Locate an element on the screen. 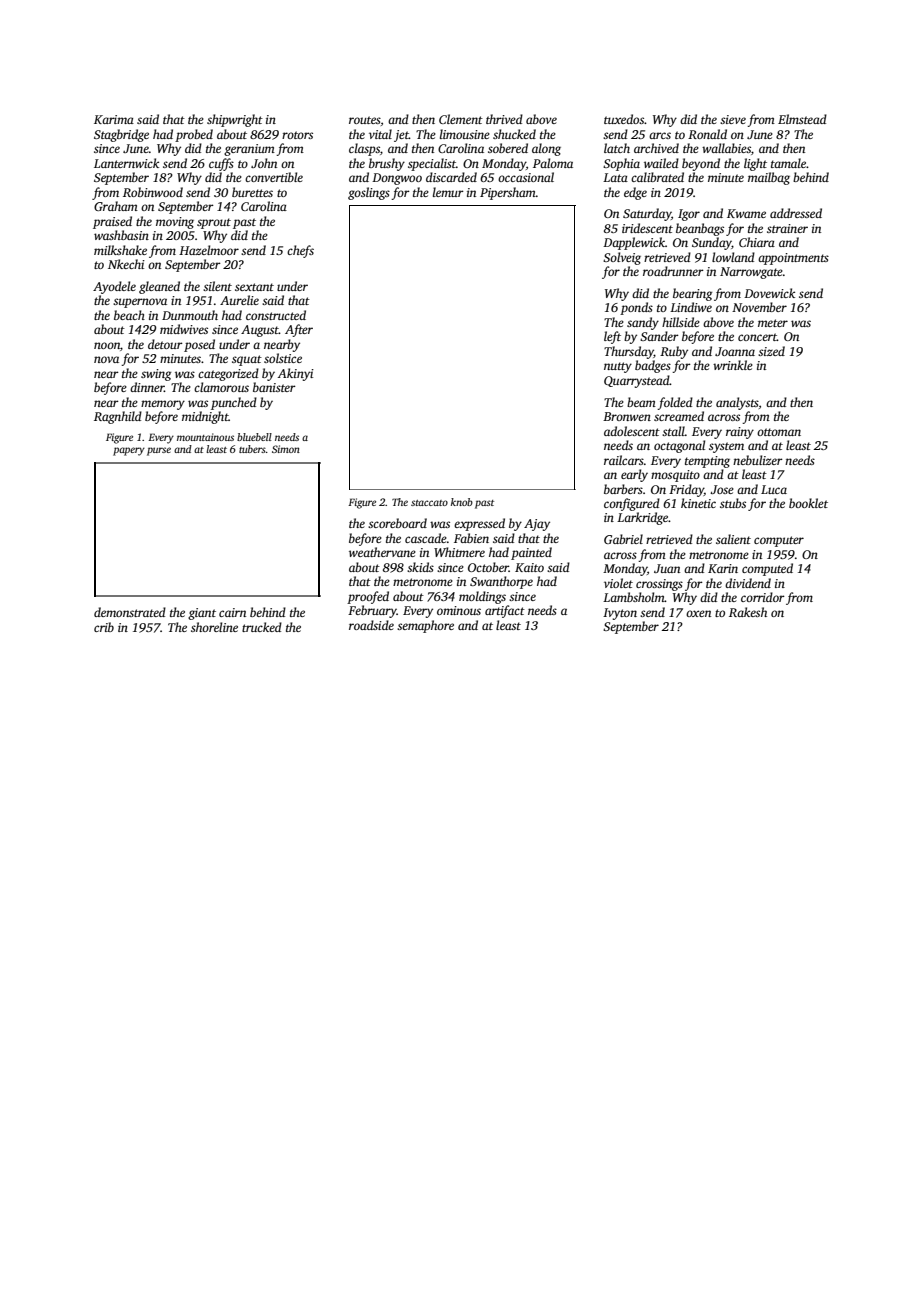 This screenshot has width=924, height=1308. stubs is located at coordinates (733, 503).
